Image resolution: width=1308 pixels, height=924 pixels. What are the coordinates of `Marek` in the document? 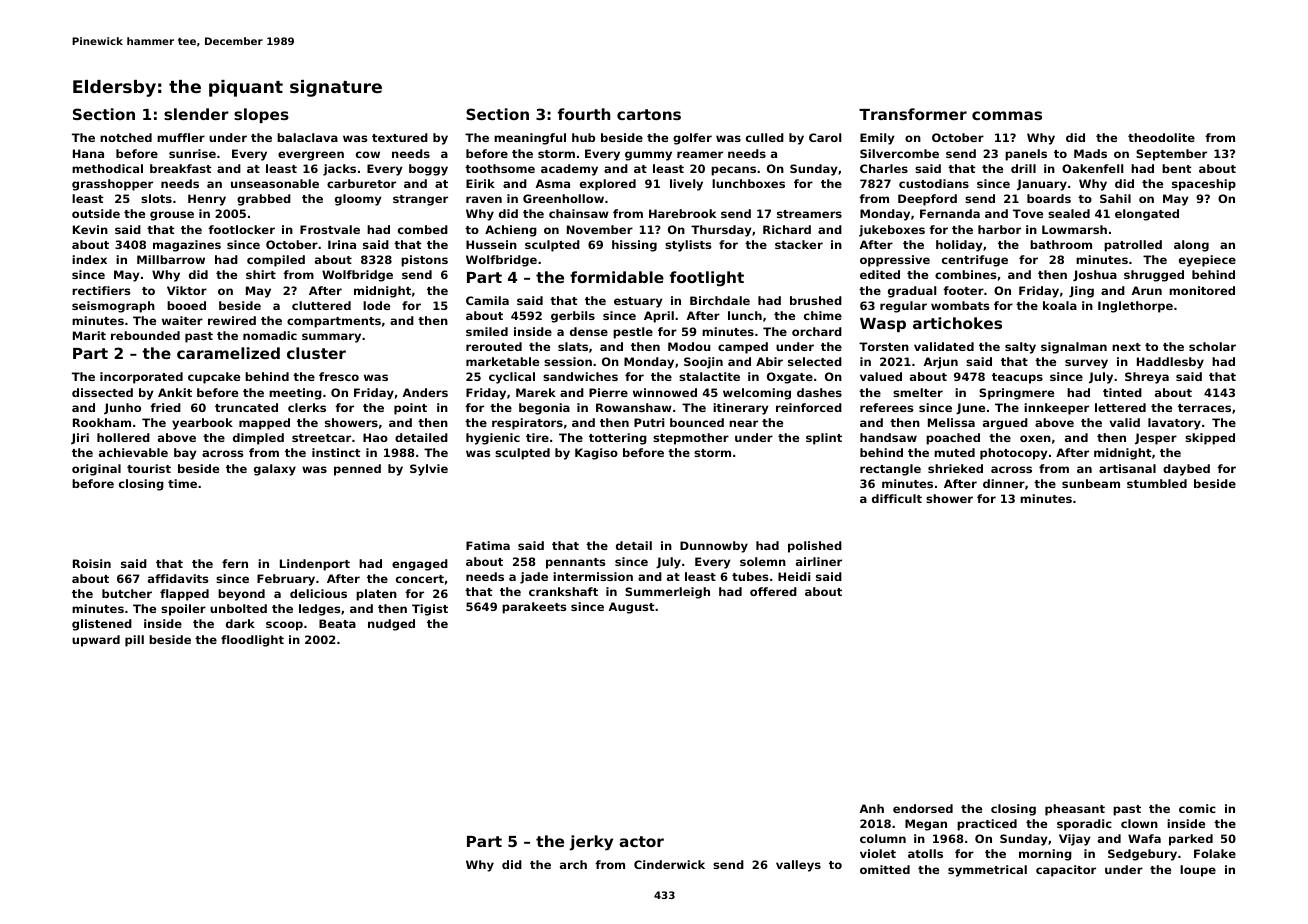 It's located at (536, 392).
